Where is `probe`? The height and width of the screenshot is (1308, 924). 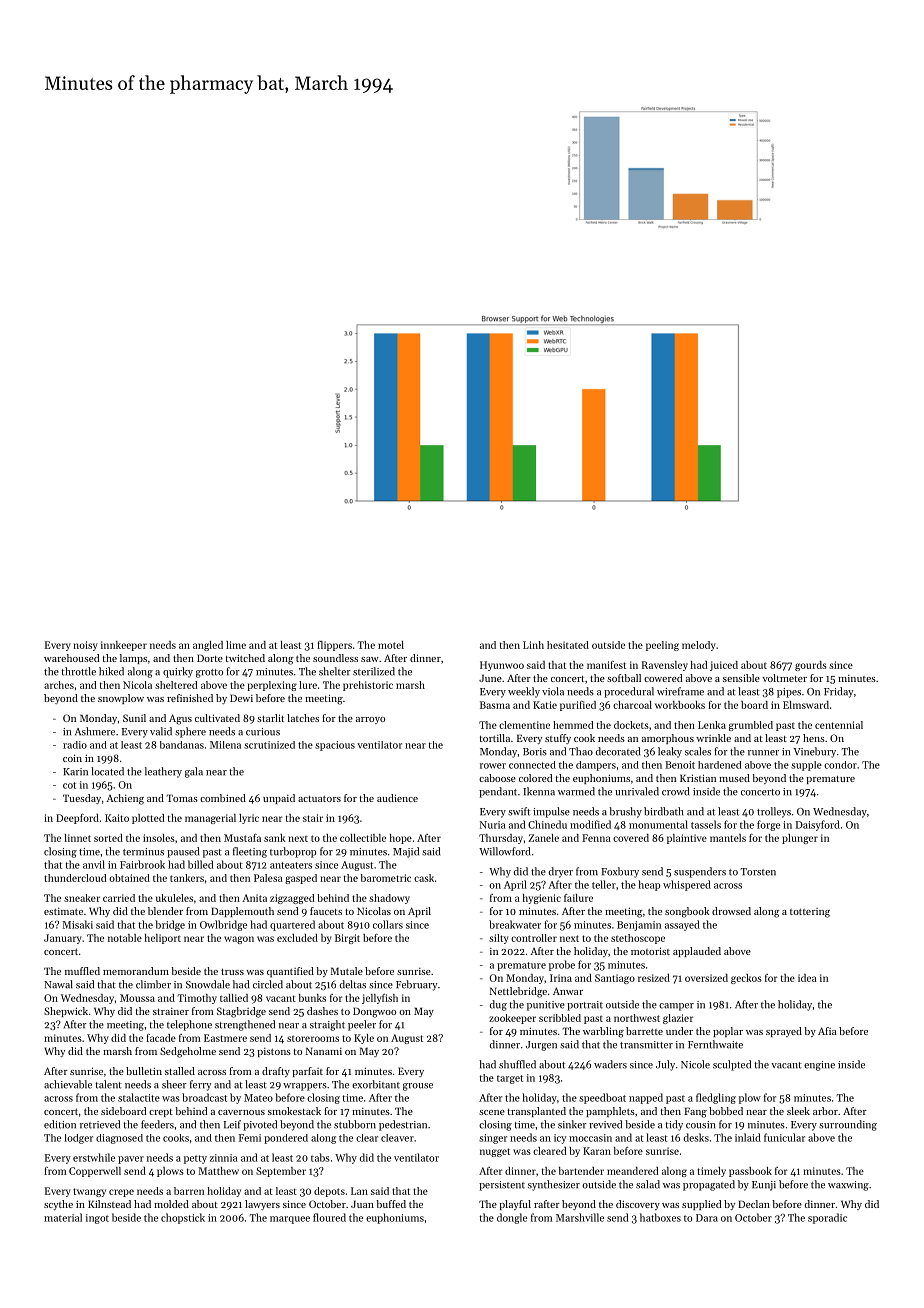
probe is located at coordinates (562, 965).
